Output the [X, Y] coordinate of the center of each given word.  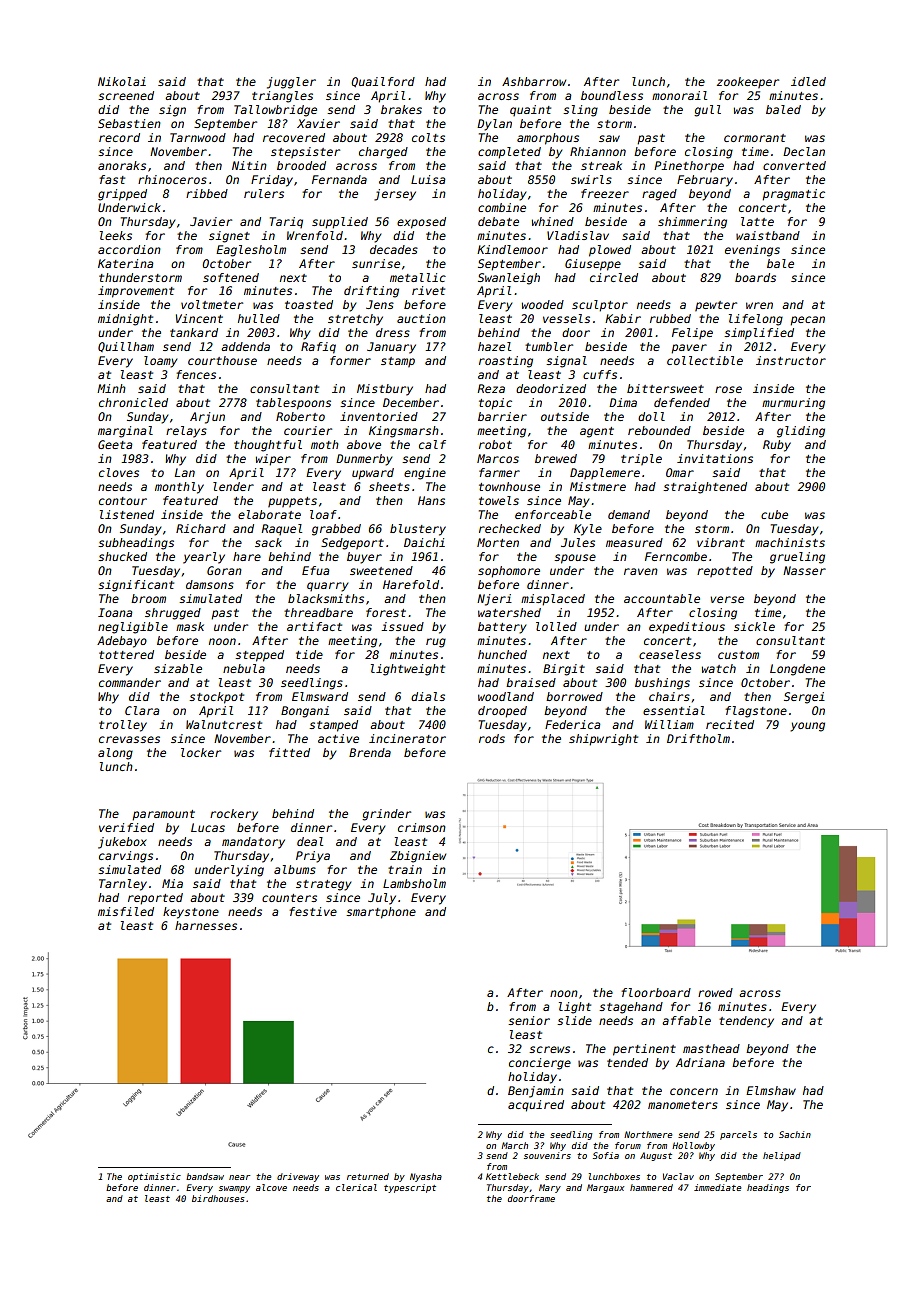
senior [529, 1020]
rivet [428, 290]
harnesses [206, 925]
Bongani [305, 712]
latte [757, 221]
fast [112, 179]
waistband [768, 235]
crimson [422, 827]
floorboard [656, 992]
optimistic [154, 1177]
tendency [746, 1022]
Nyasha [426, 1177]
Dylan [494, 125]
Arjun [207, 418]
